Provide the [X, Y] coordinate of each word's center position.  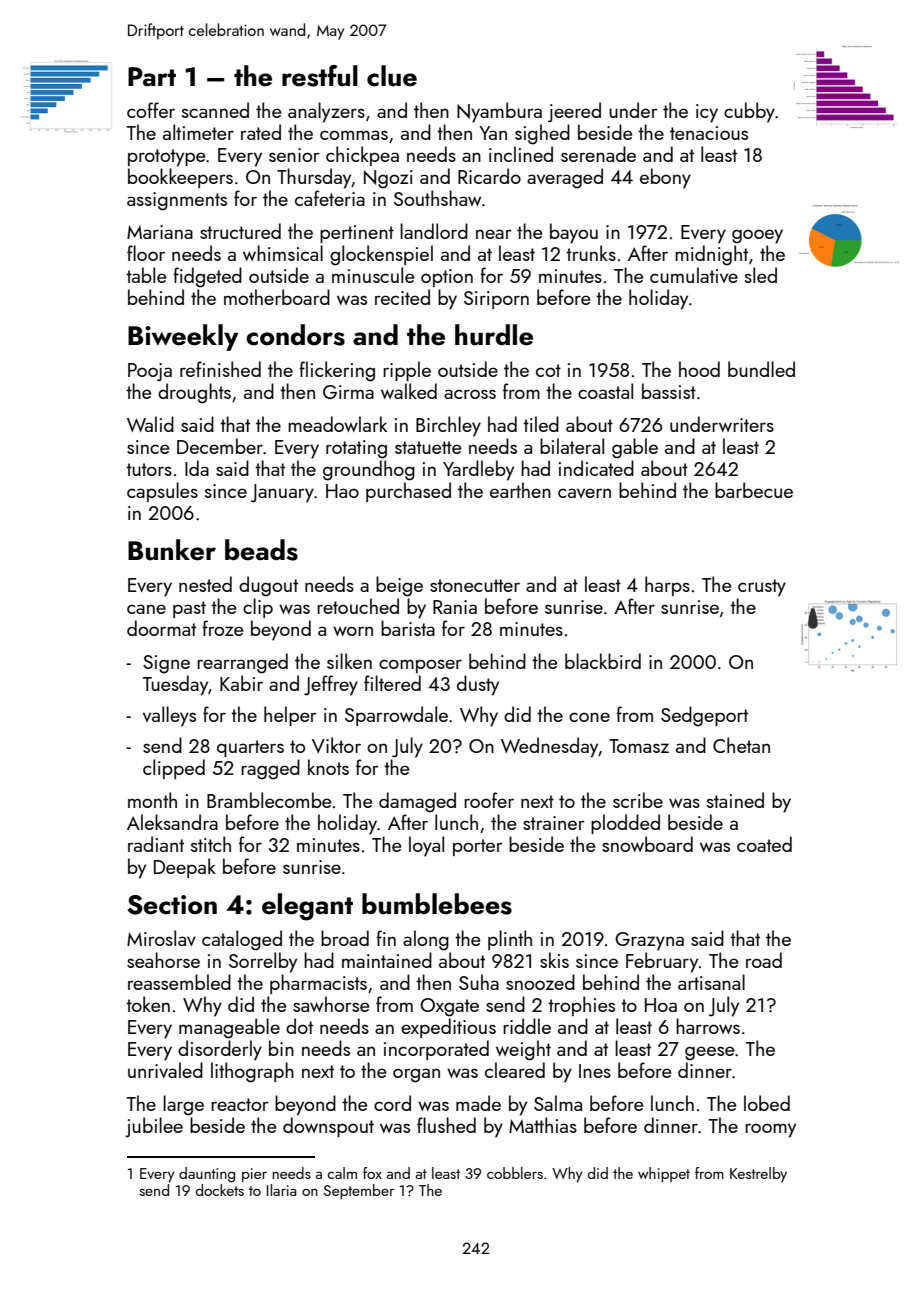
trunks [591, 253]
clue [392, 76]
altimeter [198, 132]
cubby [749, 112]
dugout [268, 586]
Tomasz [639, 746]
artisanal [711, 982]
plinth [510, 940]
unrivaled [165, 1070]
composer [420, 666]
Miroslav [161, 938]
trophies [581, 1006]
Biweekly [183, 337]
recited [402, 297]
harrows [708, 1026]
